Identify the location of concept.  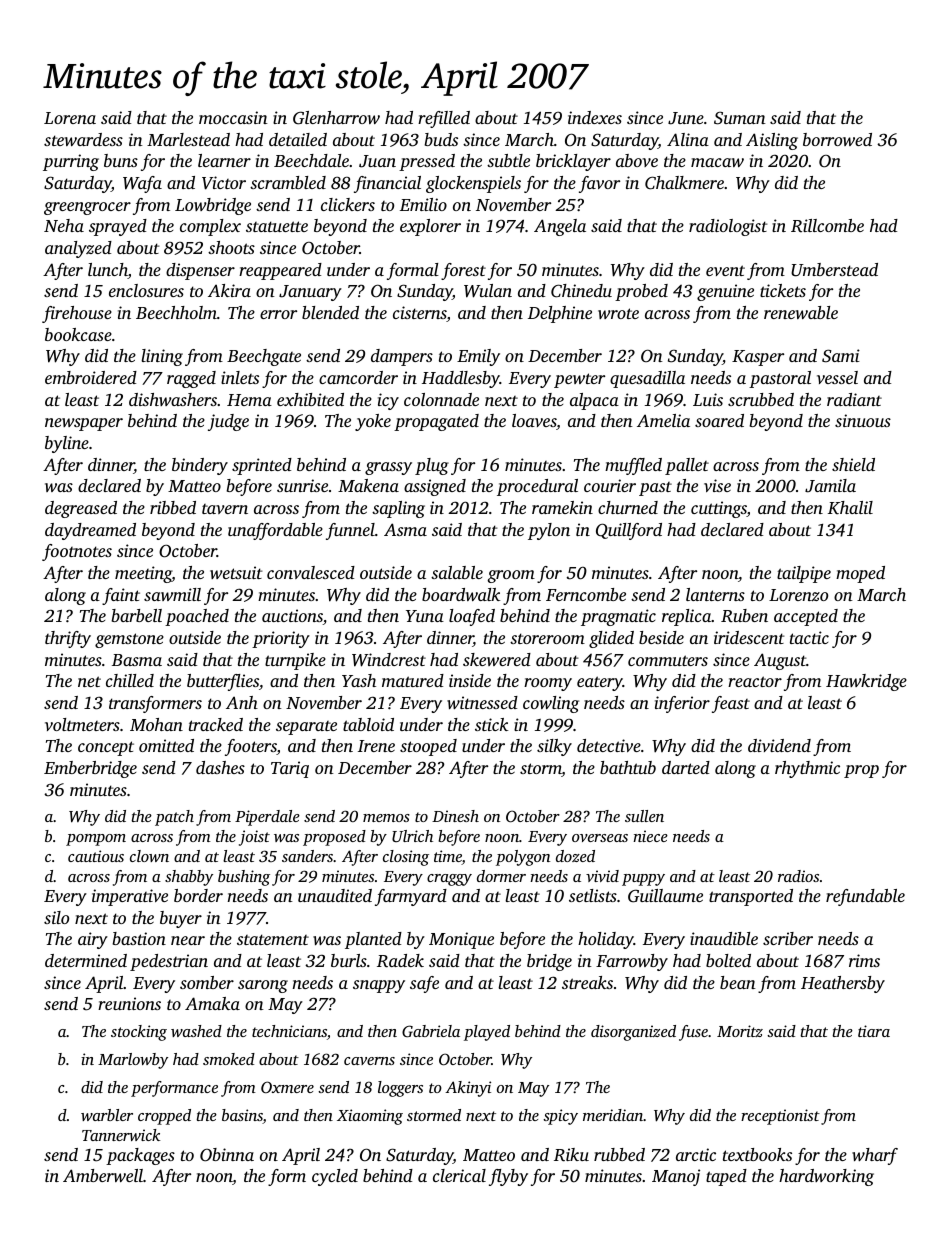
(106, 748).
